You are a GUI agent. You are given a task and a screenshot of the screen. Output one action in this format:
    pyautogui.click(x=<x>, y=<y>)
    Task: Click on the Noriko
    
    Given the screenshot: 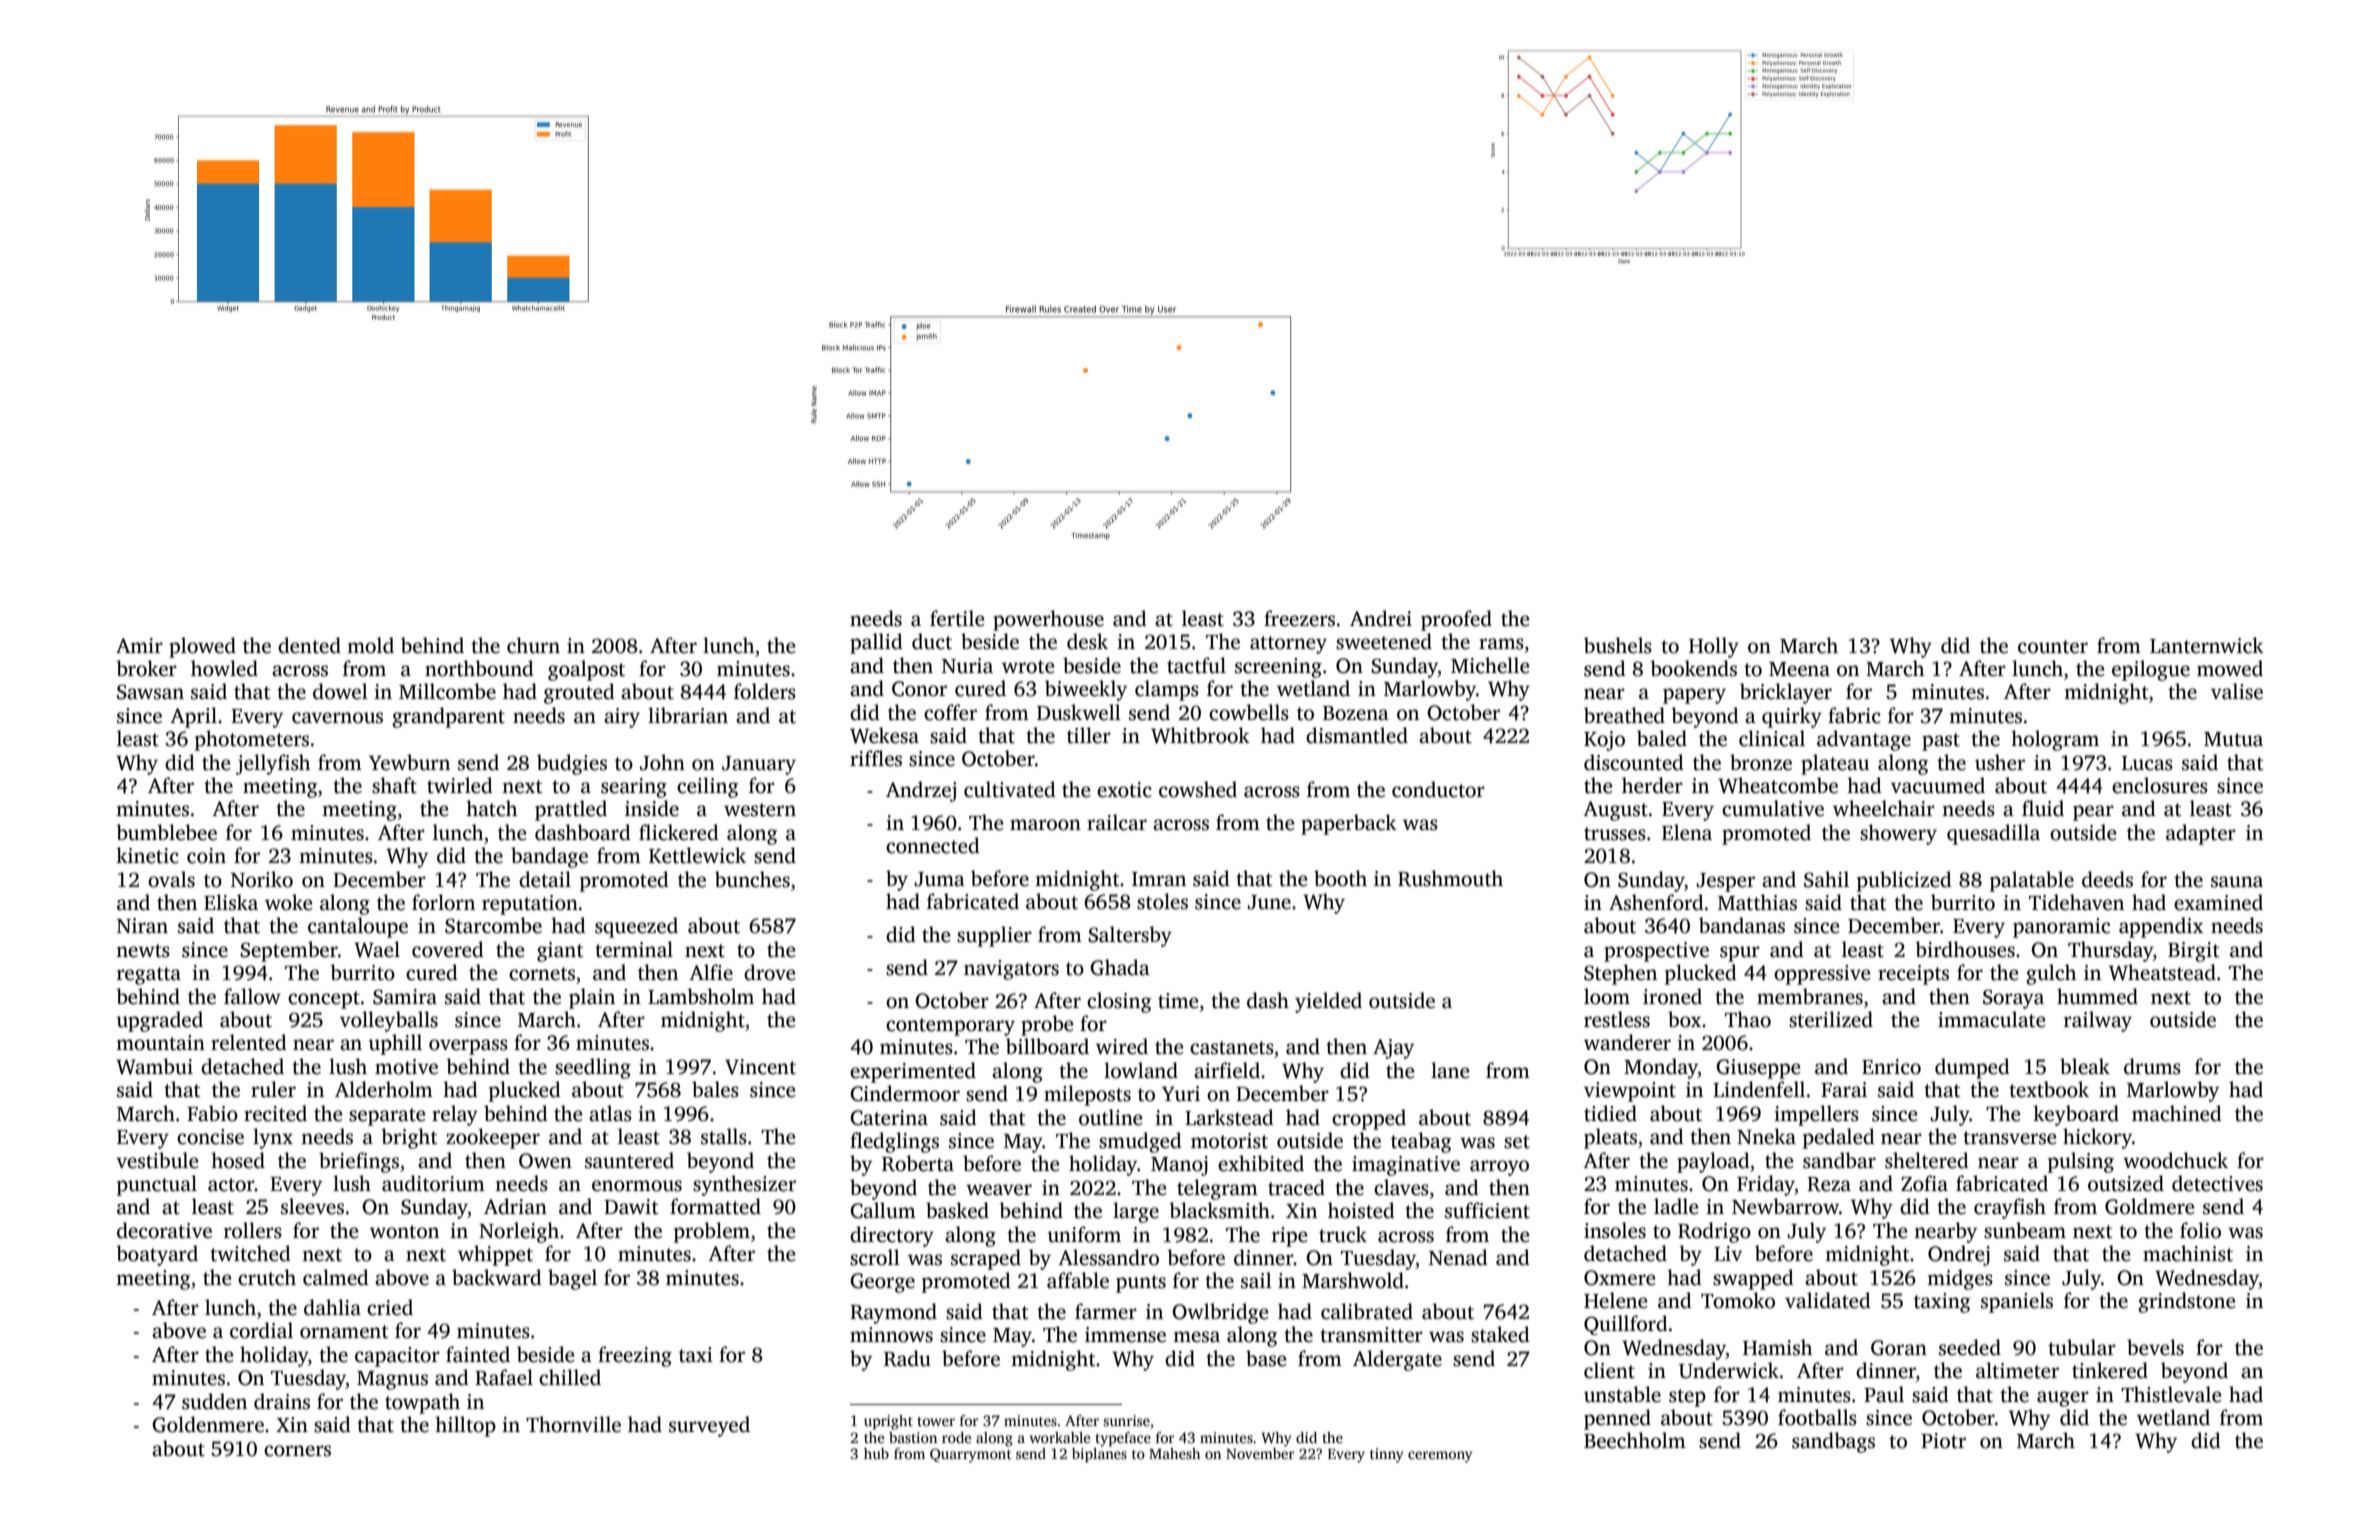 What is the action you would take?
    pyautogui.click(x=262, y=879)
